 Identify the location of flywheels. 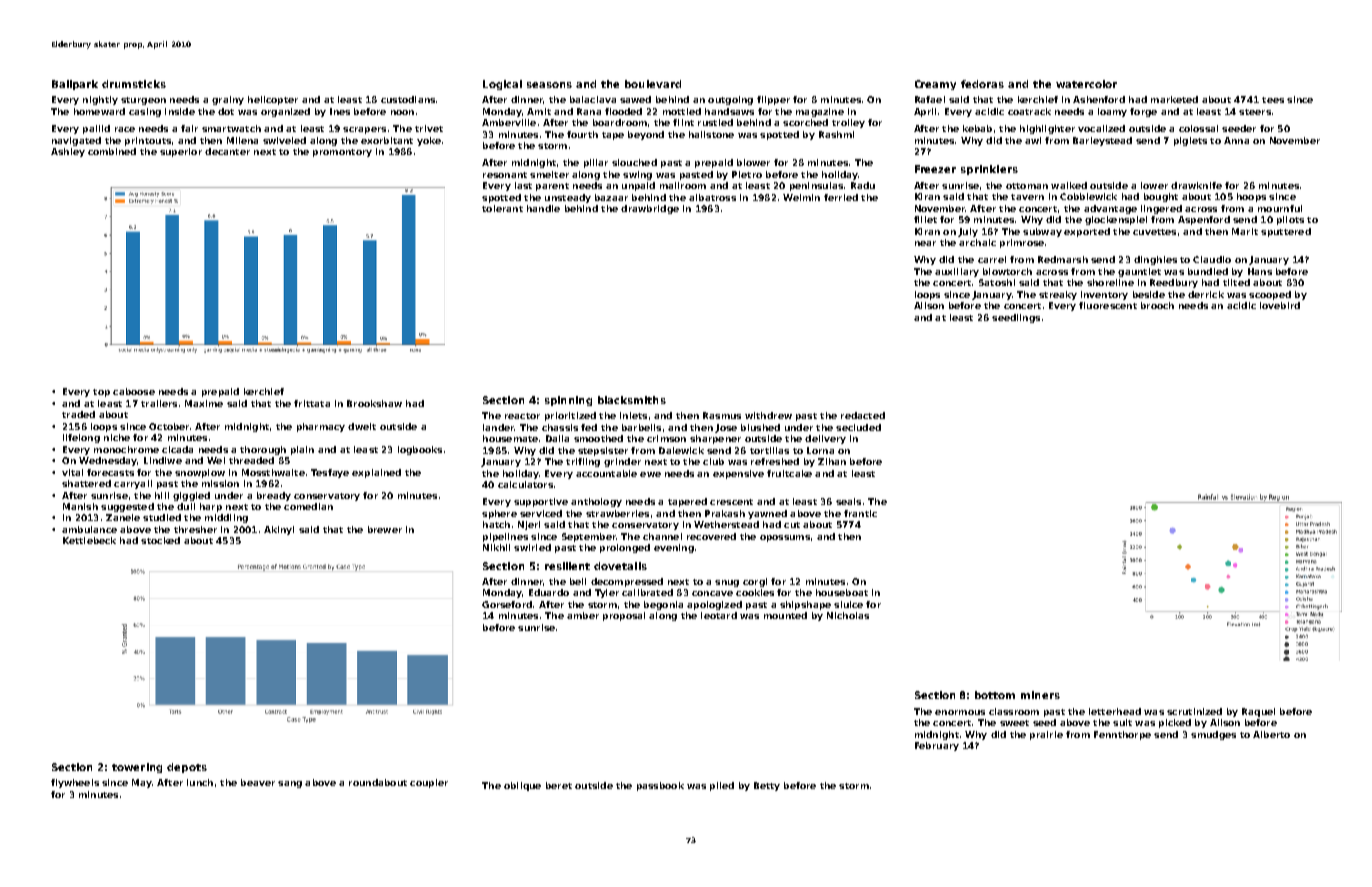
(75, 783).
